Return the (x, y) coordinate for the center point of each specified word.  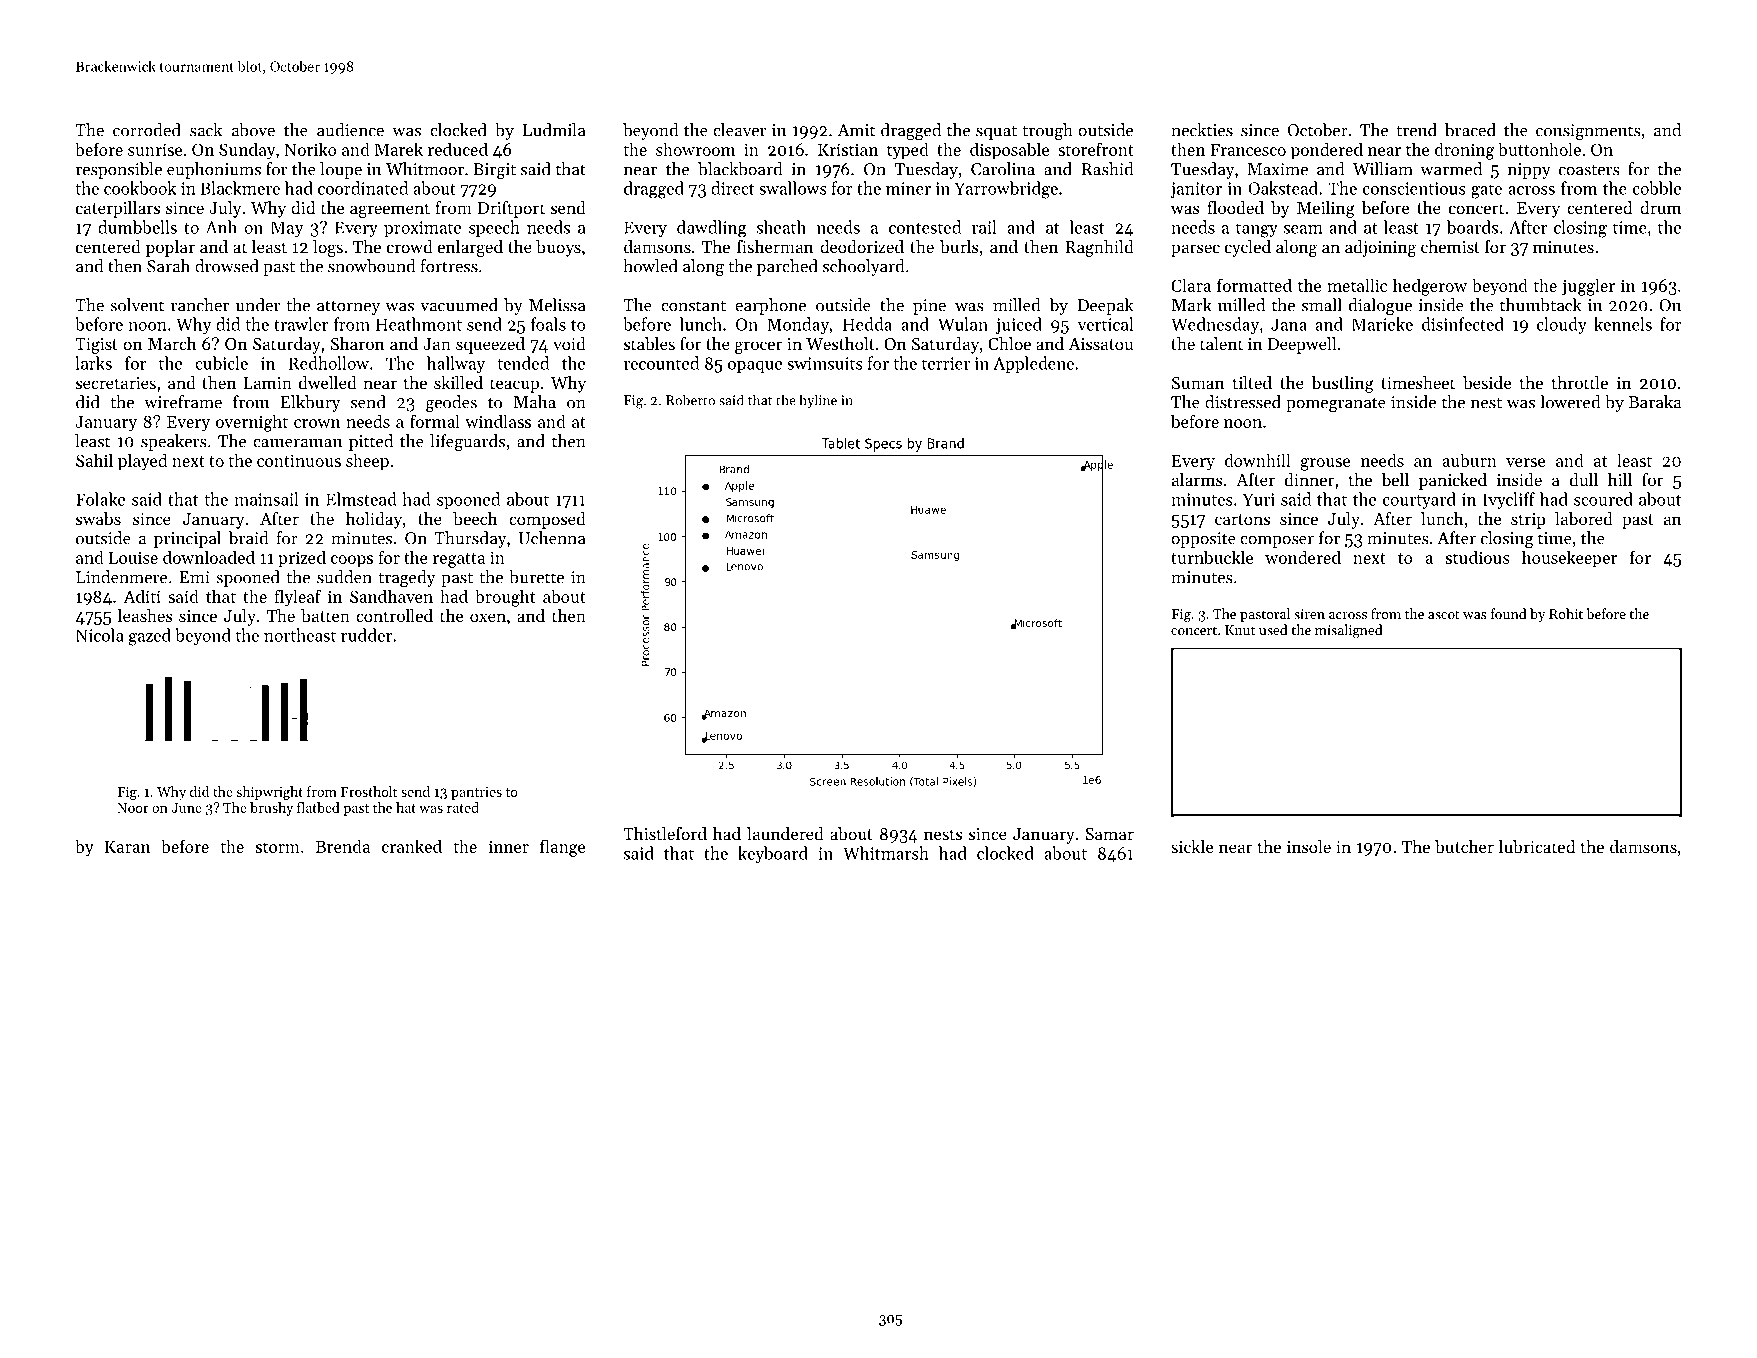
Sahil (94, 460)
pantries (476, 793)
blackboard (740, 169)
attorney (348, 307)
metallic (1357, 285)
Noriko (310, 149)
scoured (1603, 499)
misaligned (1349, 631)
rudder (366, 635)
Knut (1240, 630)
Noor (133, 808)
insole (1309, 846)
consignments (1588, 132)
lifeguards (467, 443)
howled (650, 266)
